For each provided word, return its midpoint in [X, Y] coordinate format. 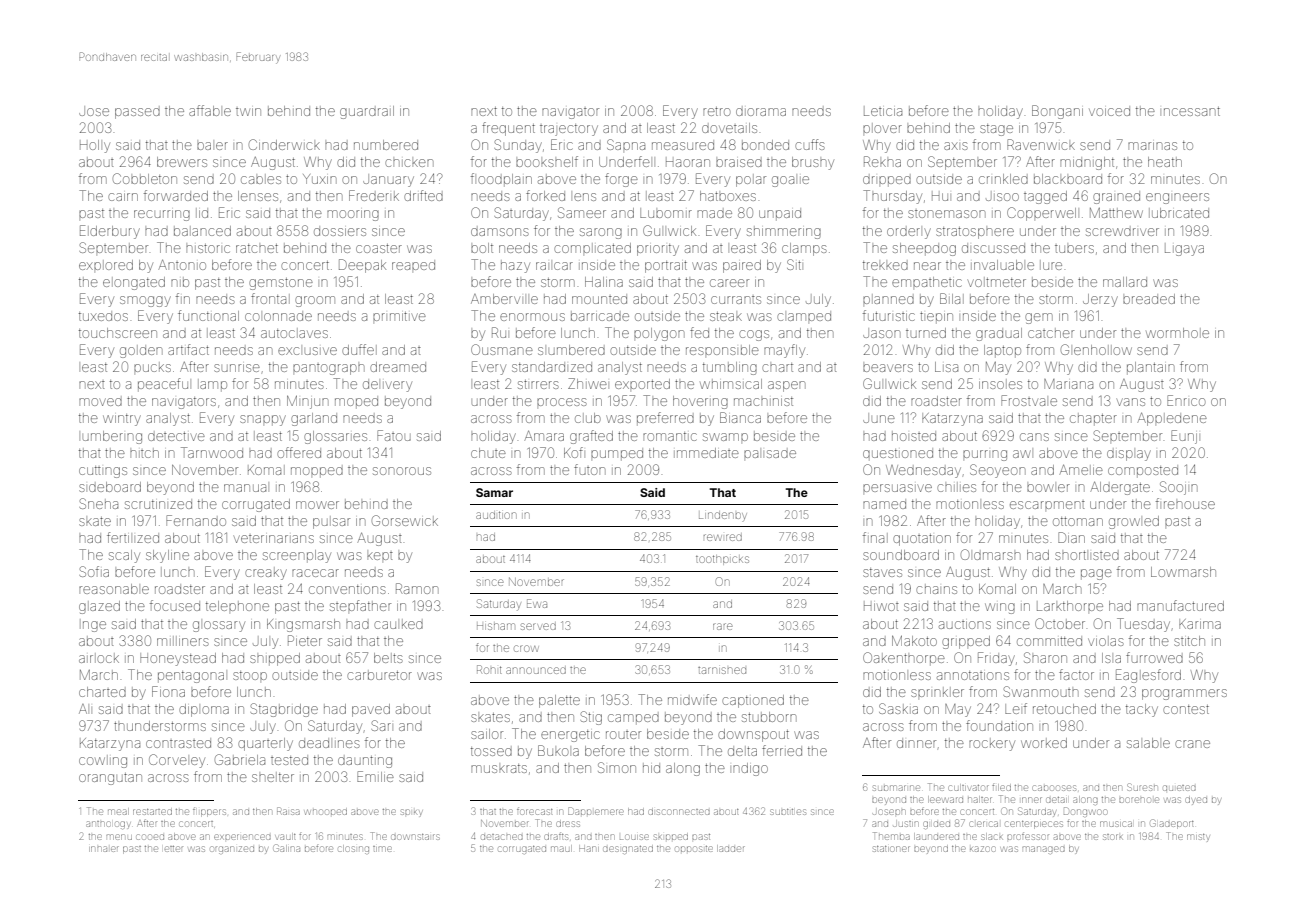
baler [212, 146]
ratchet [257, 248]
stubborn [769, 717]
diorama [761, 112]
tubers [1074, 249]
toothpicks [722, 560]
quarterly [265, 744]
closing [354, 849]
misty [1198, 838]
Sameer [582, 212]
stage [996, 130]
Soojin [1178, 488]
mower [317, 505]
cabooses [1054, 788]
